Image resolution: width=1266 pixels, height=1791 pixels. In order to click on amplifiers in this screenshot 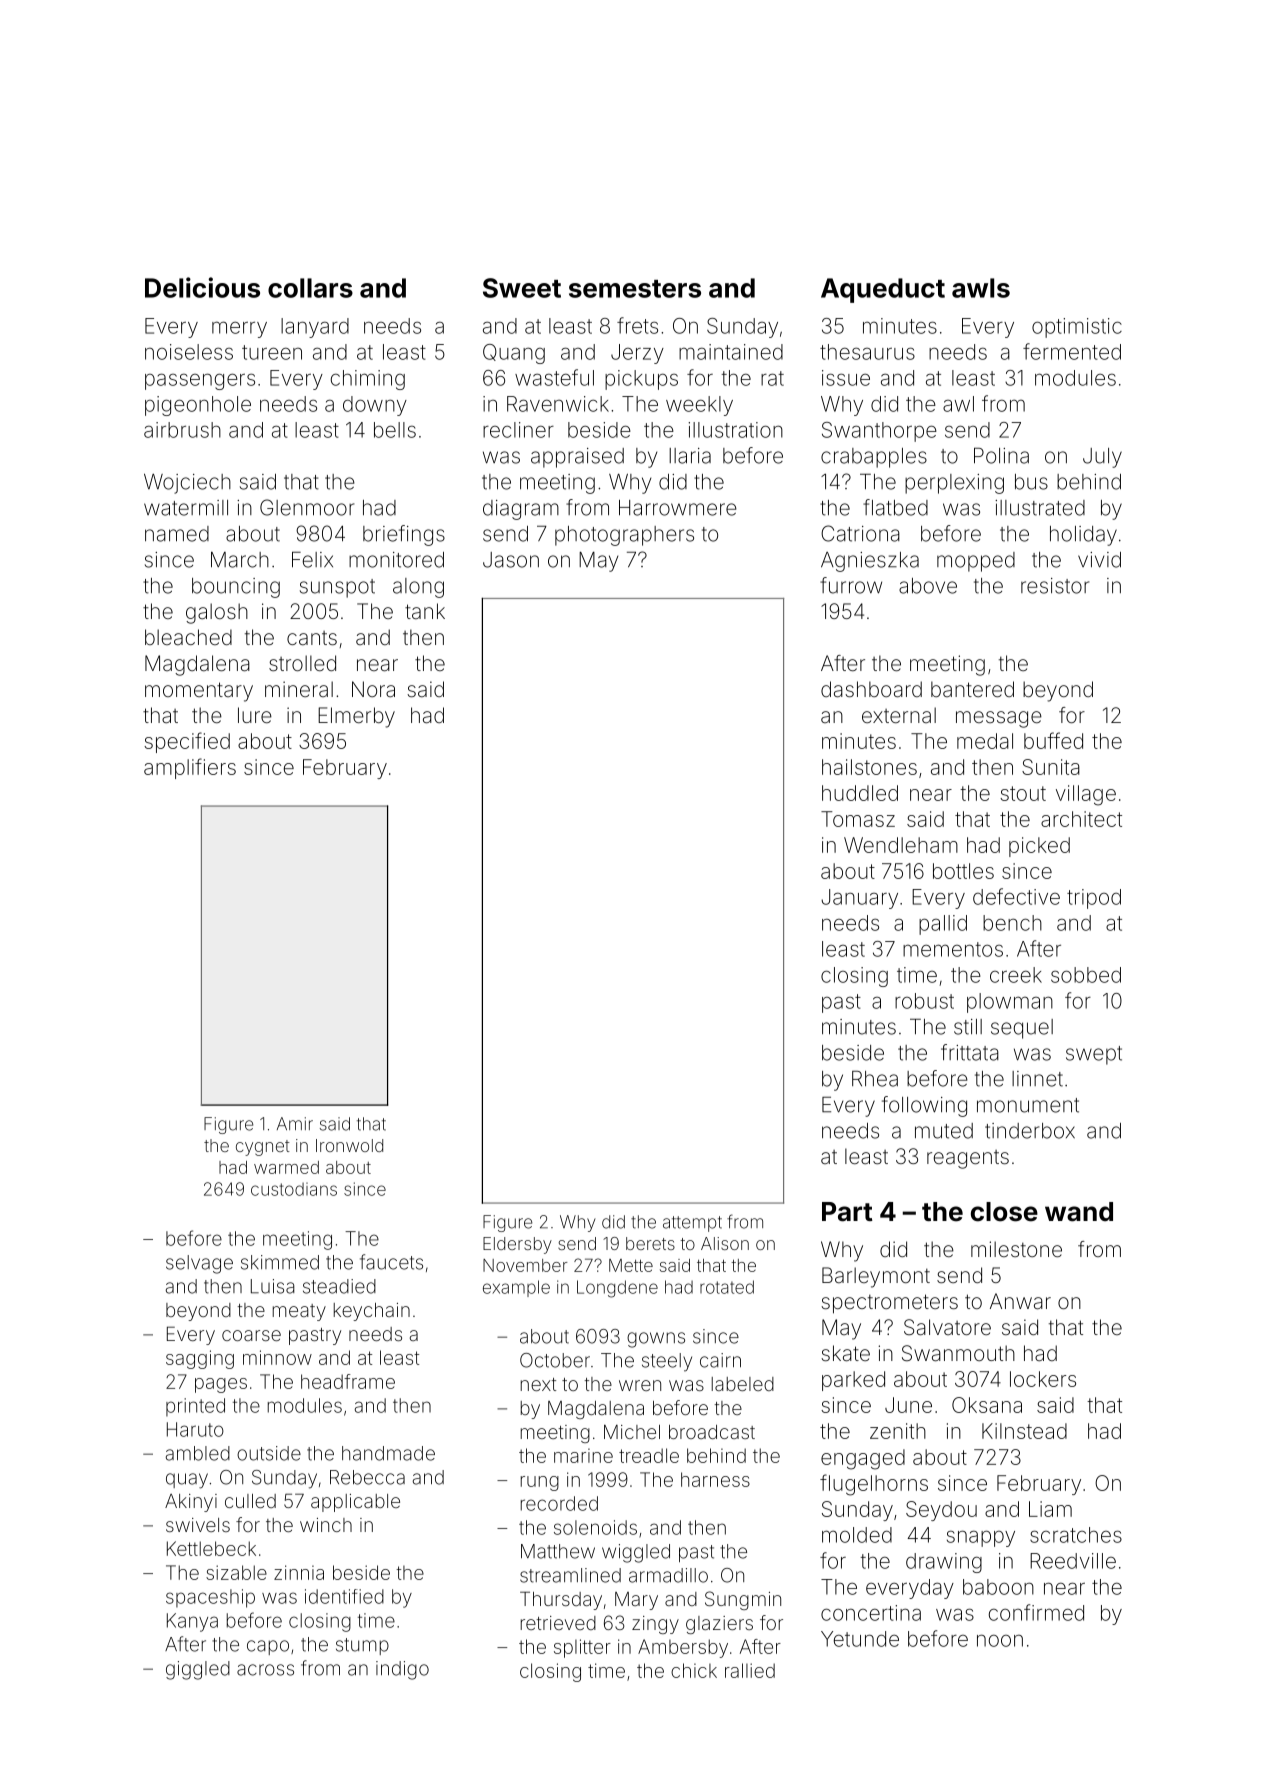, I will do `click(190, 768)`.
